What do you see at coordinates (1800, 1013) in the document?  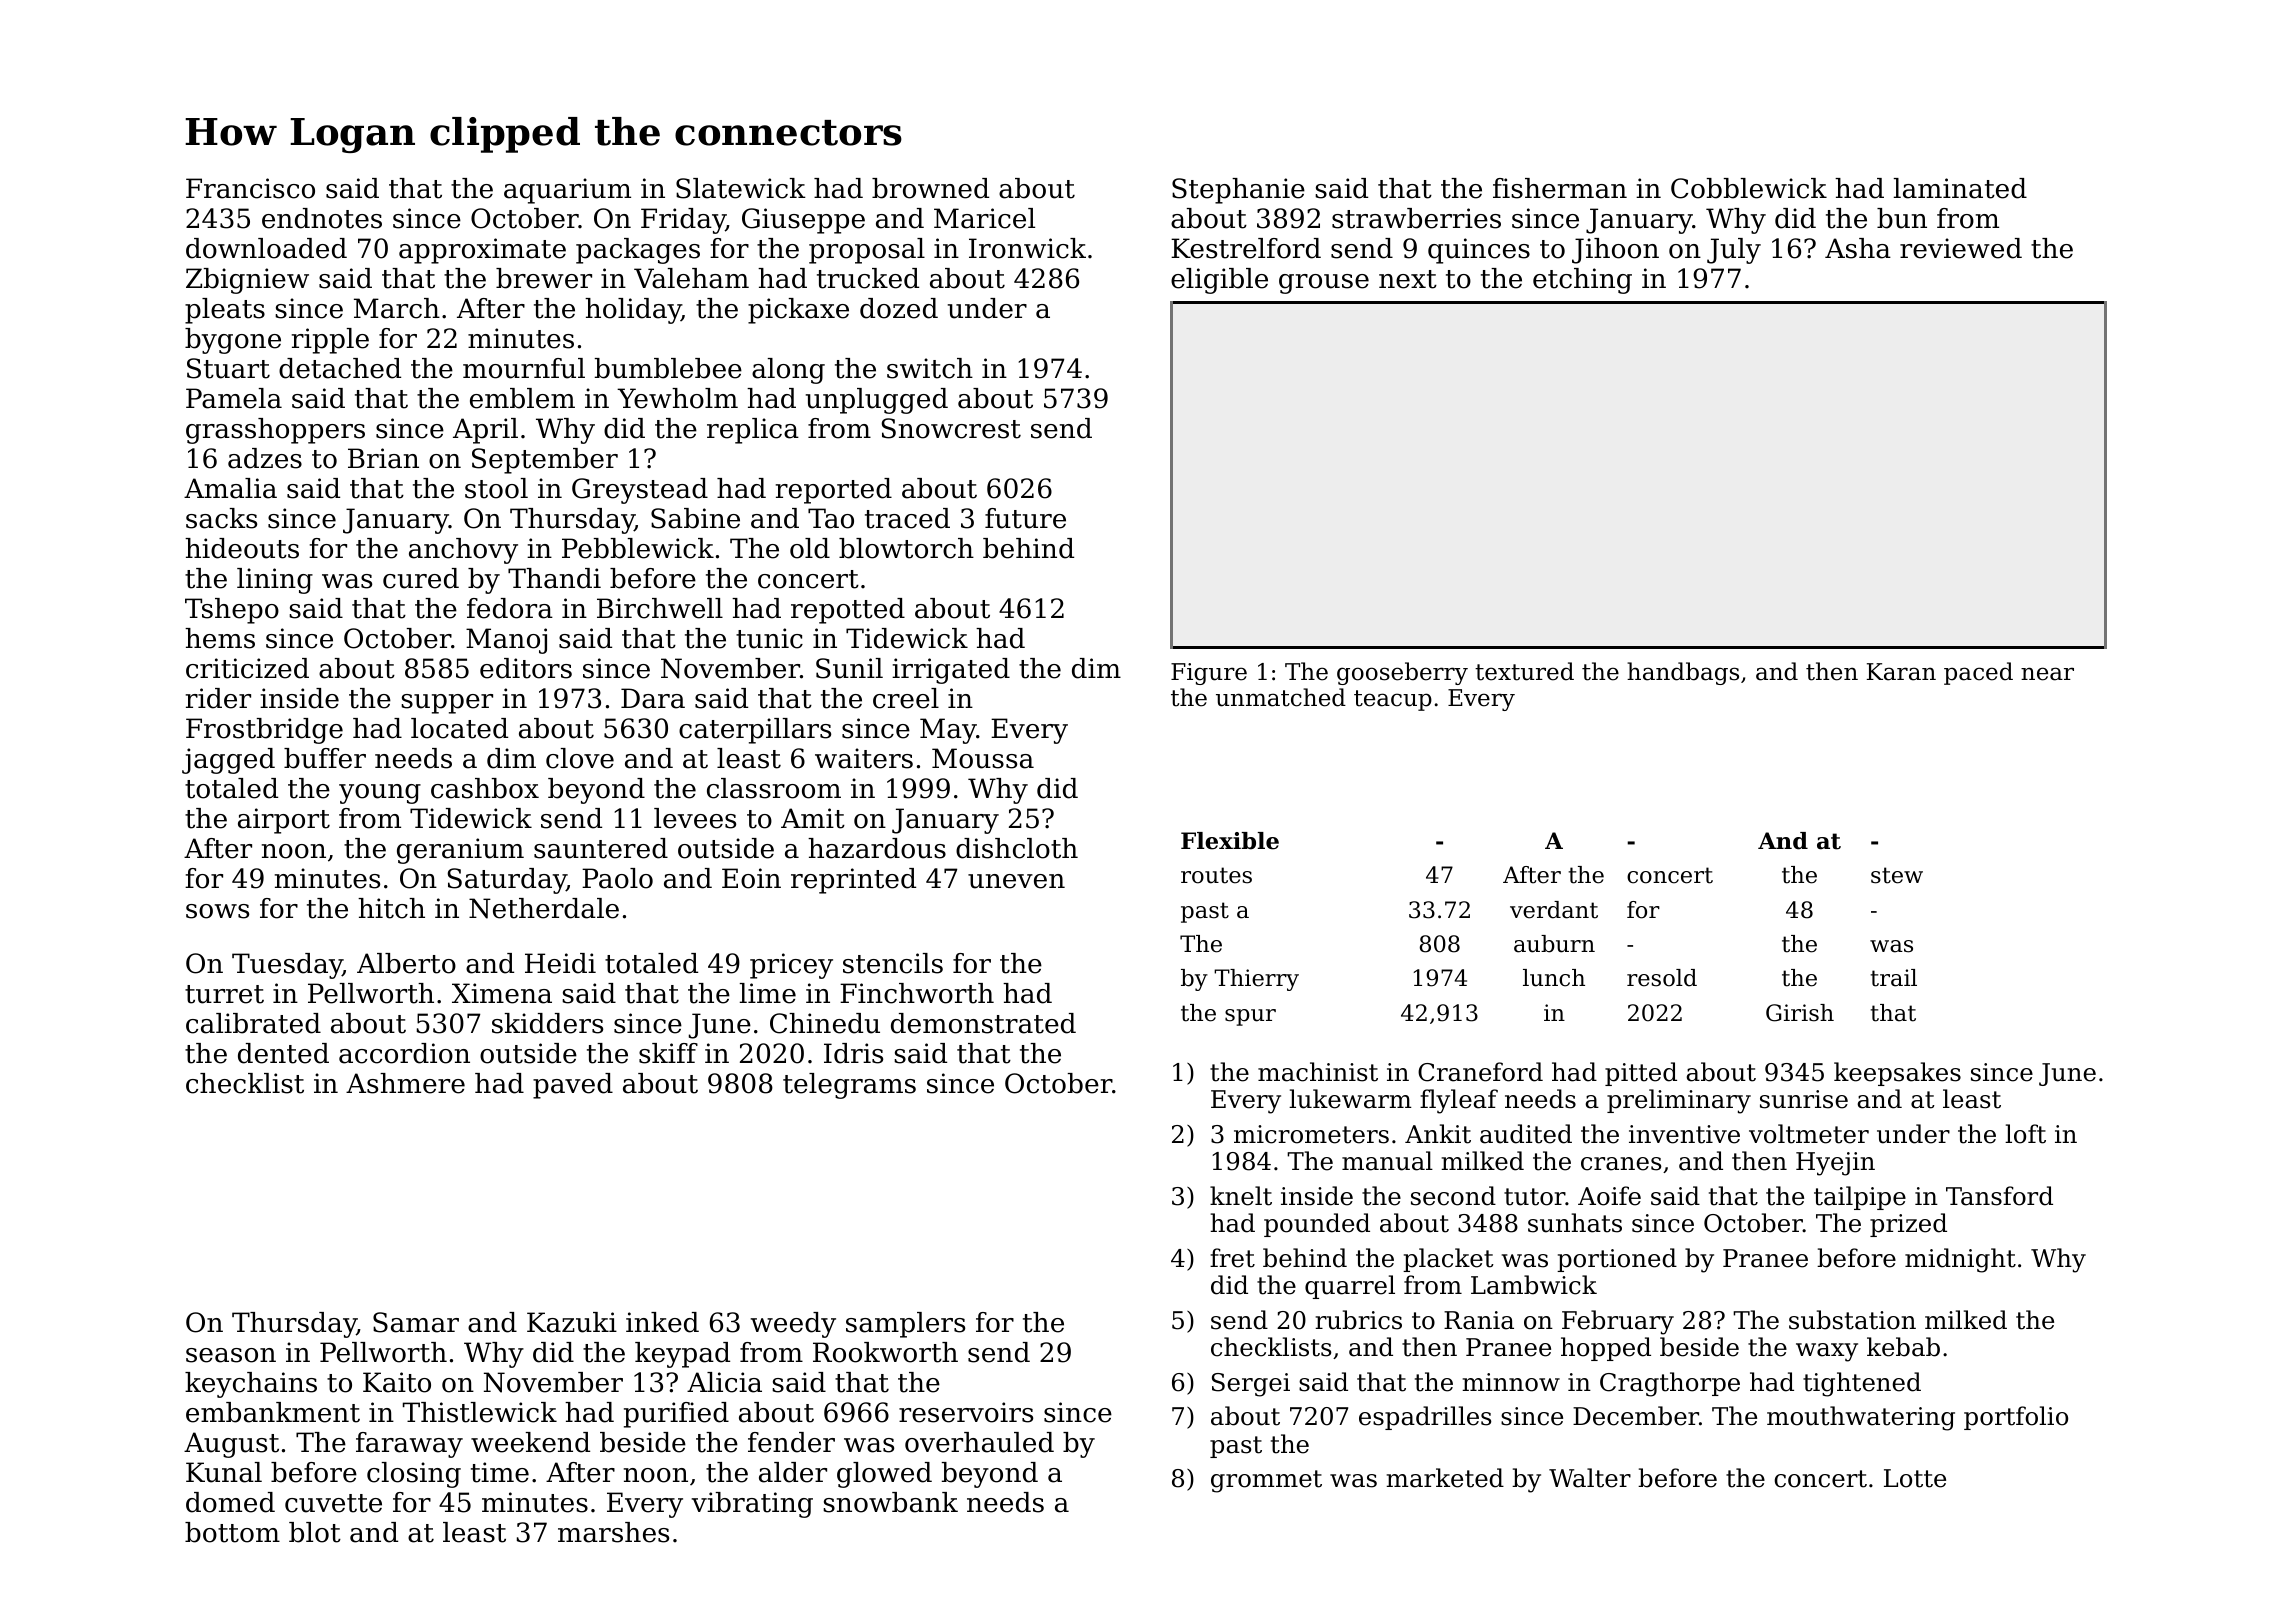 I see `Girish` at bounding box center [1800, 1013].
